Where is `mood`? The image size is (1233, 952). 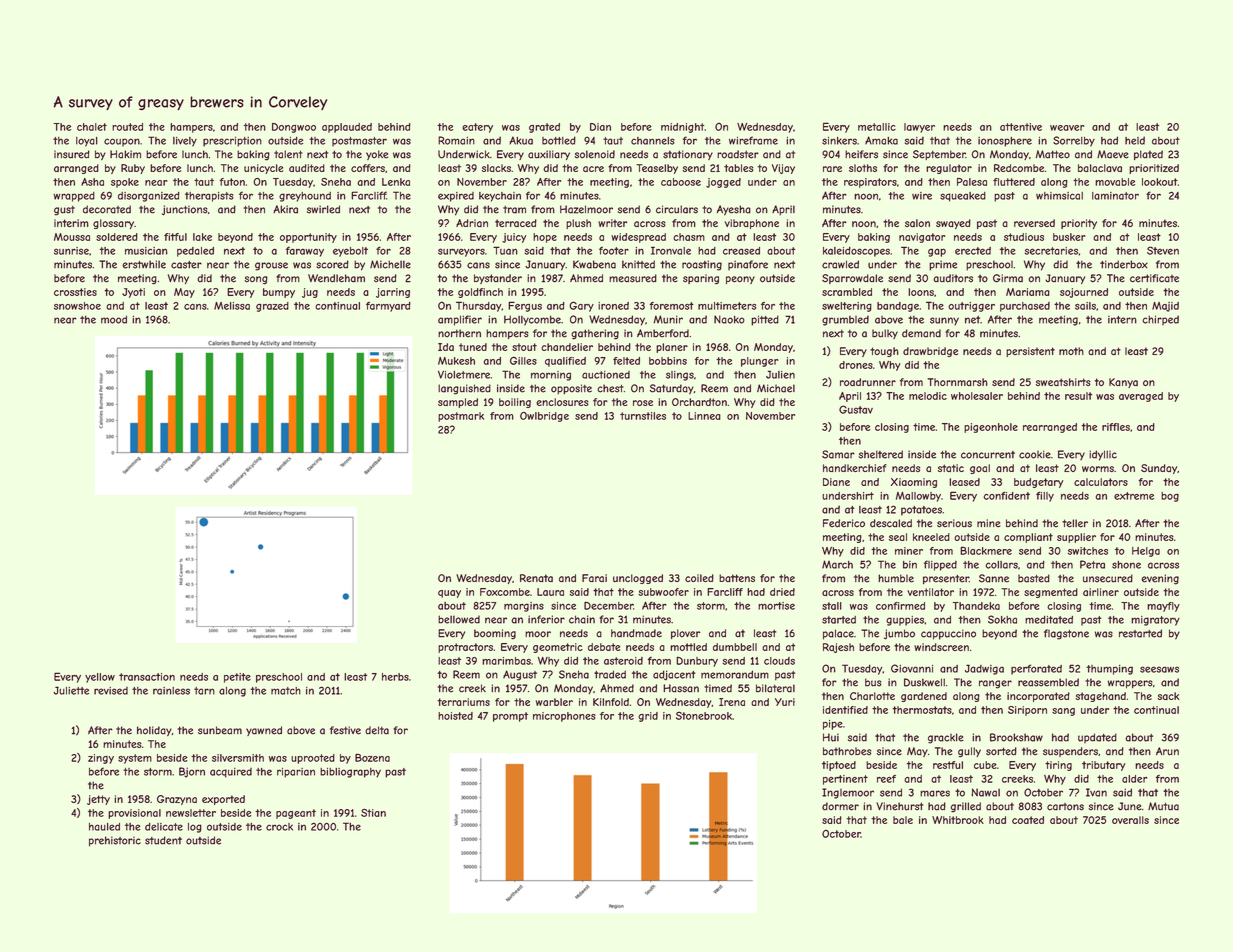
mood is located at coordinates (114, 319).
